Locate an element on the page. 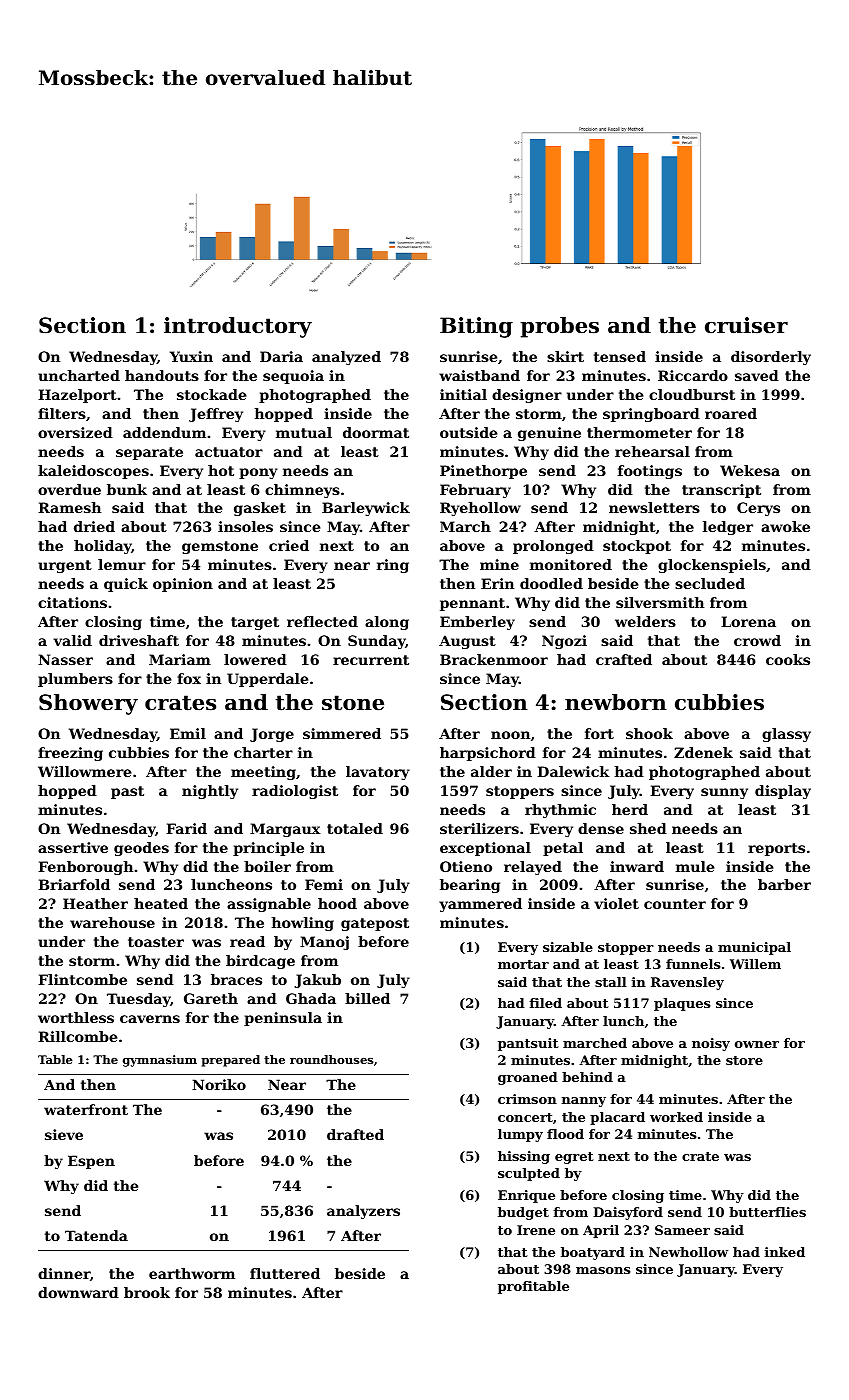  introductory is located at coordinates (238, 327).
